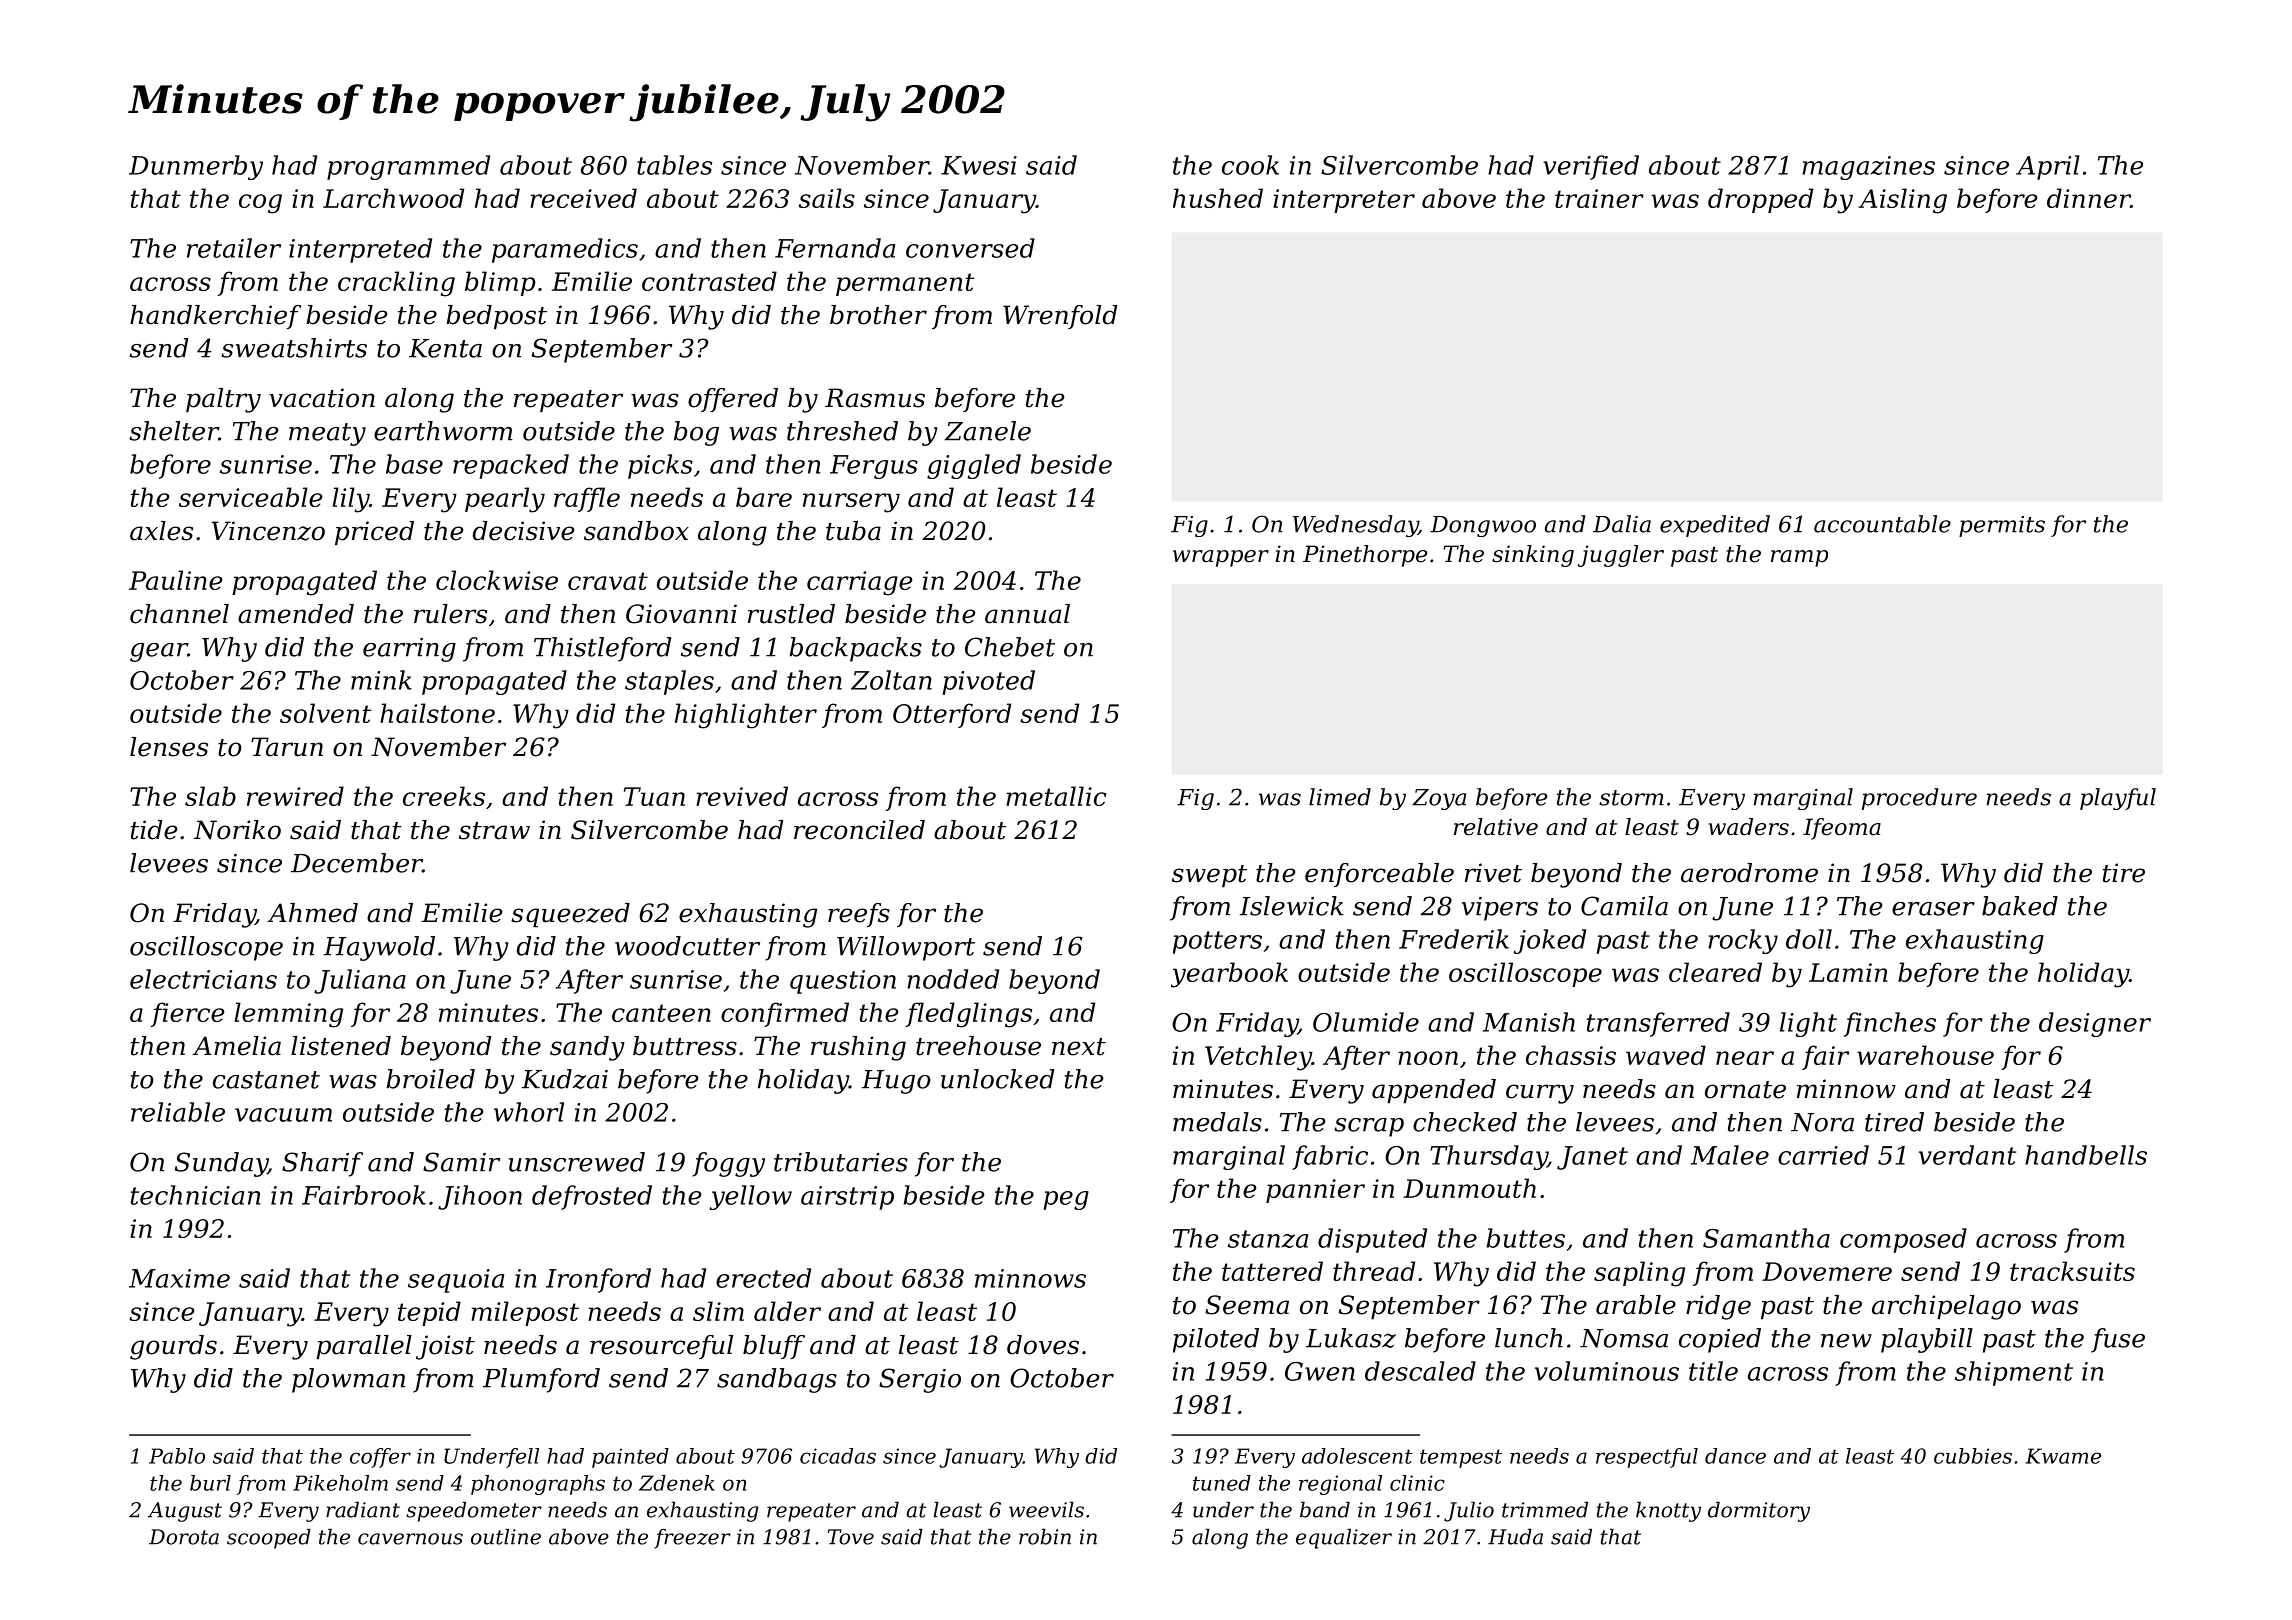 The height and width of the page is (1620, 2292). Describe the element at coordinates (1545, 1510) in the page. I see `trimmed` at that location.
